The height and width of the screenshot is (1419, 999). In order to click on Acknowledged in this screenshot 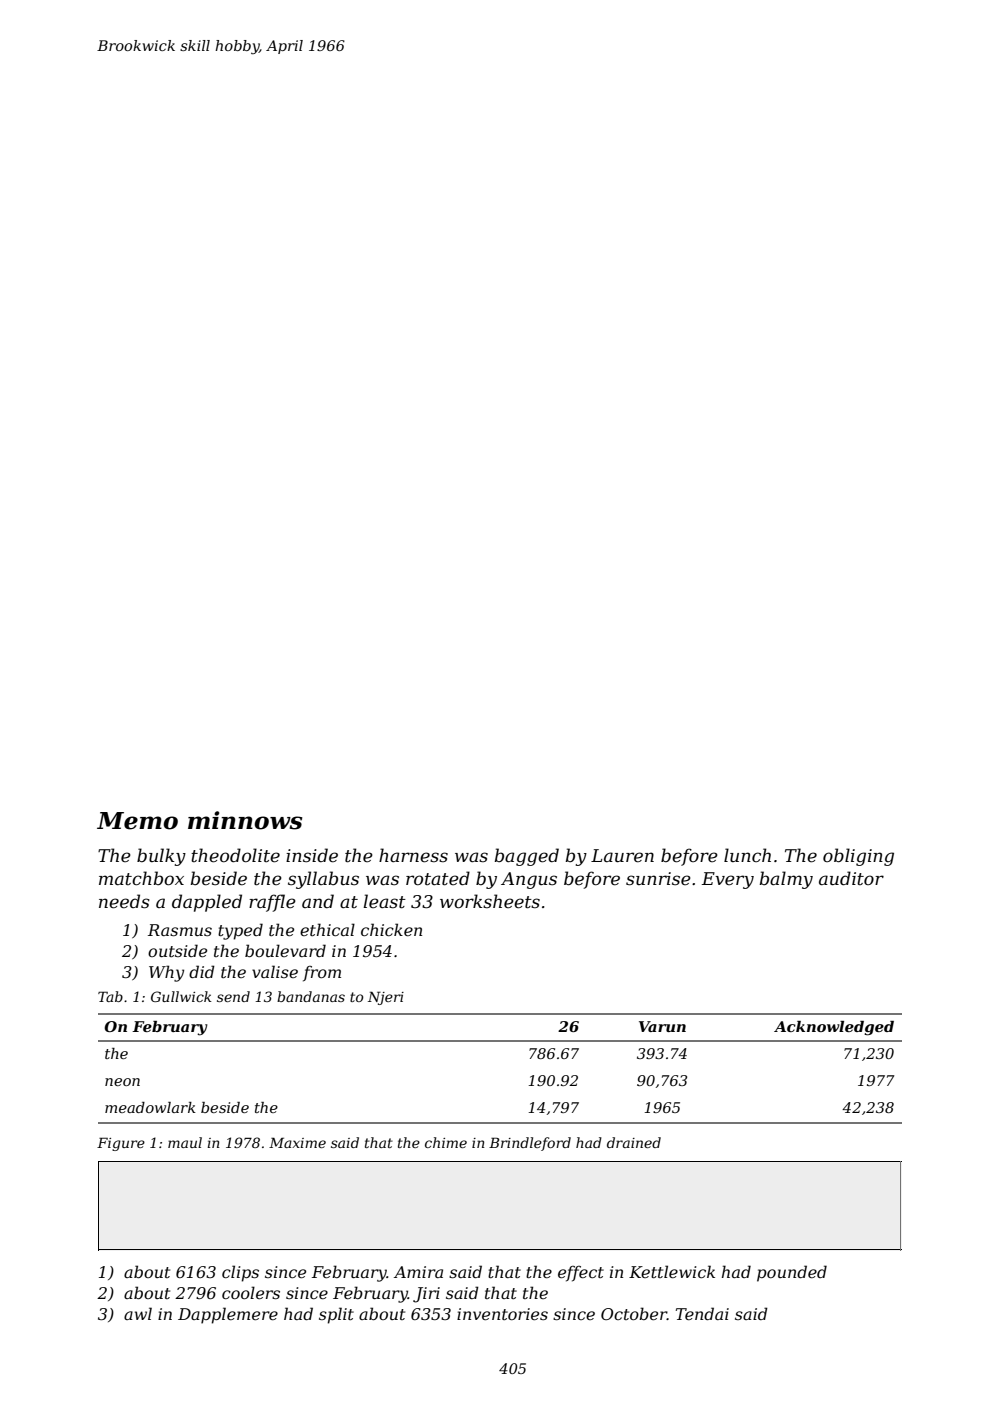, I will do `click(834, 1028)`.
